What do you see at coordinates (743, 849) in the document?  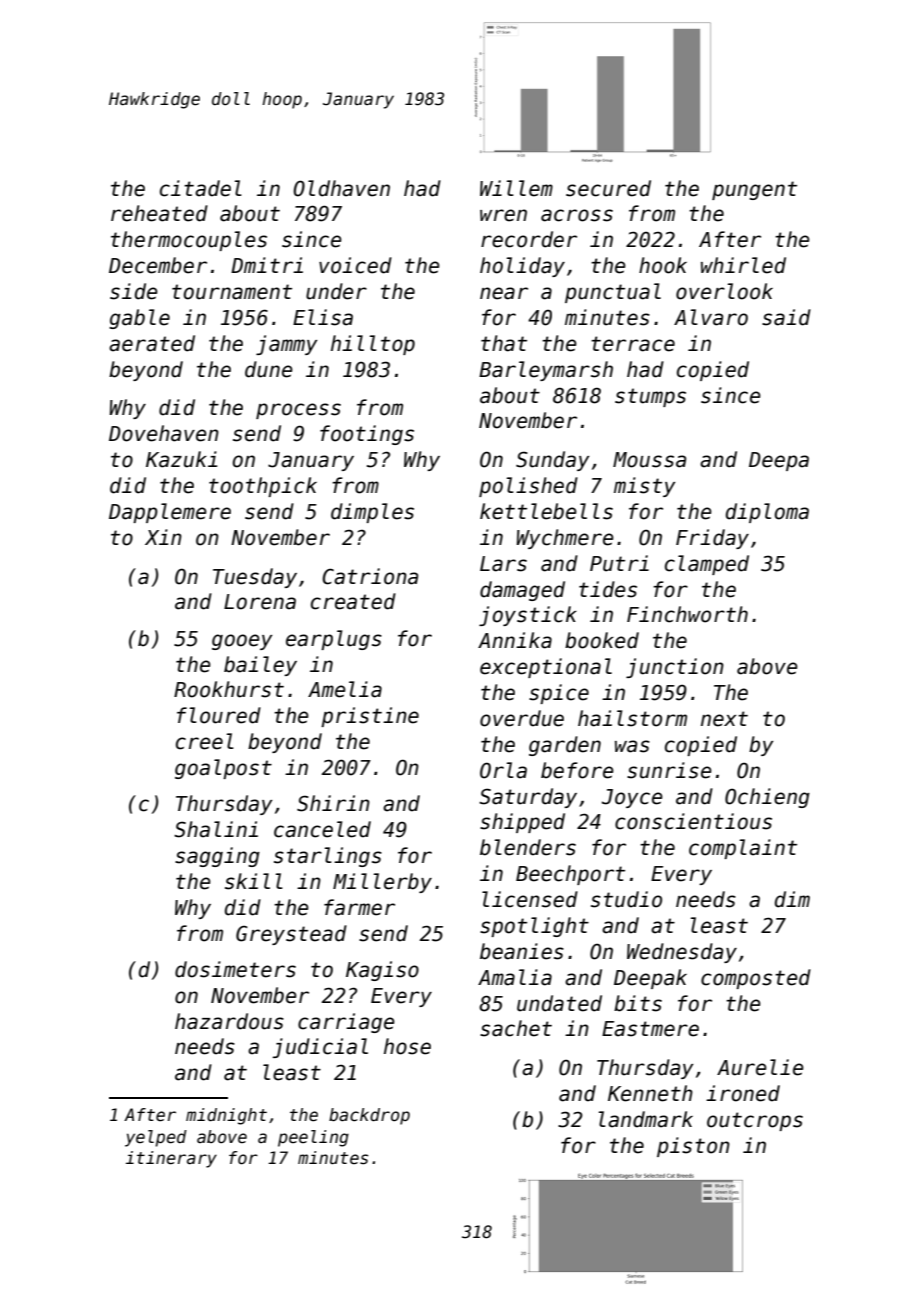 I see `complaint` at bounding box center [743, 849].
